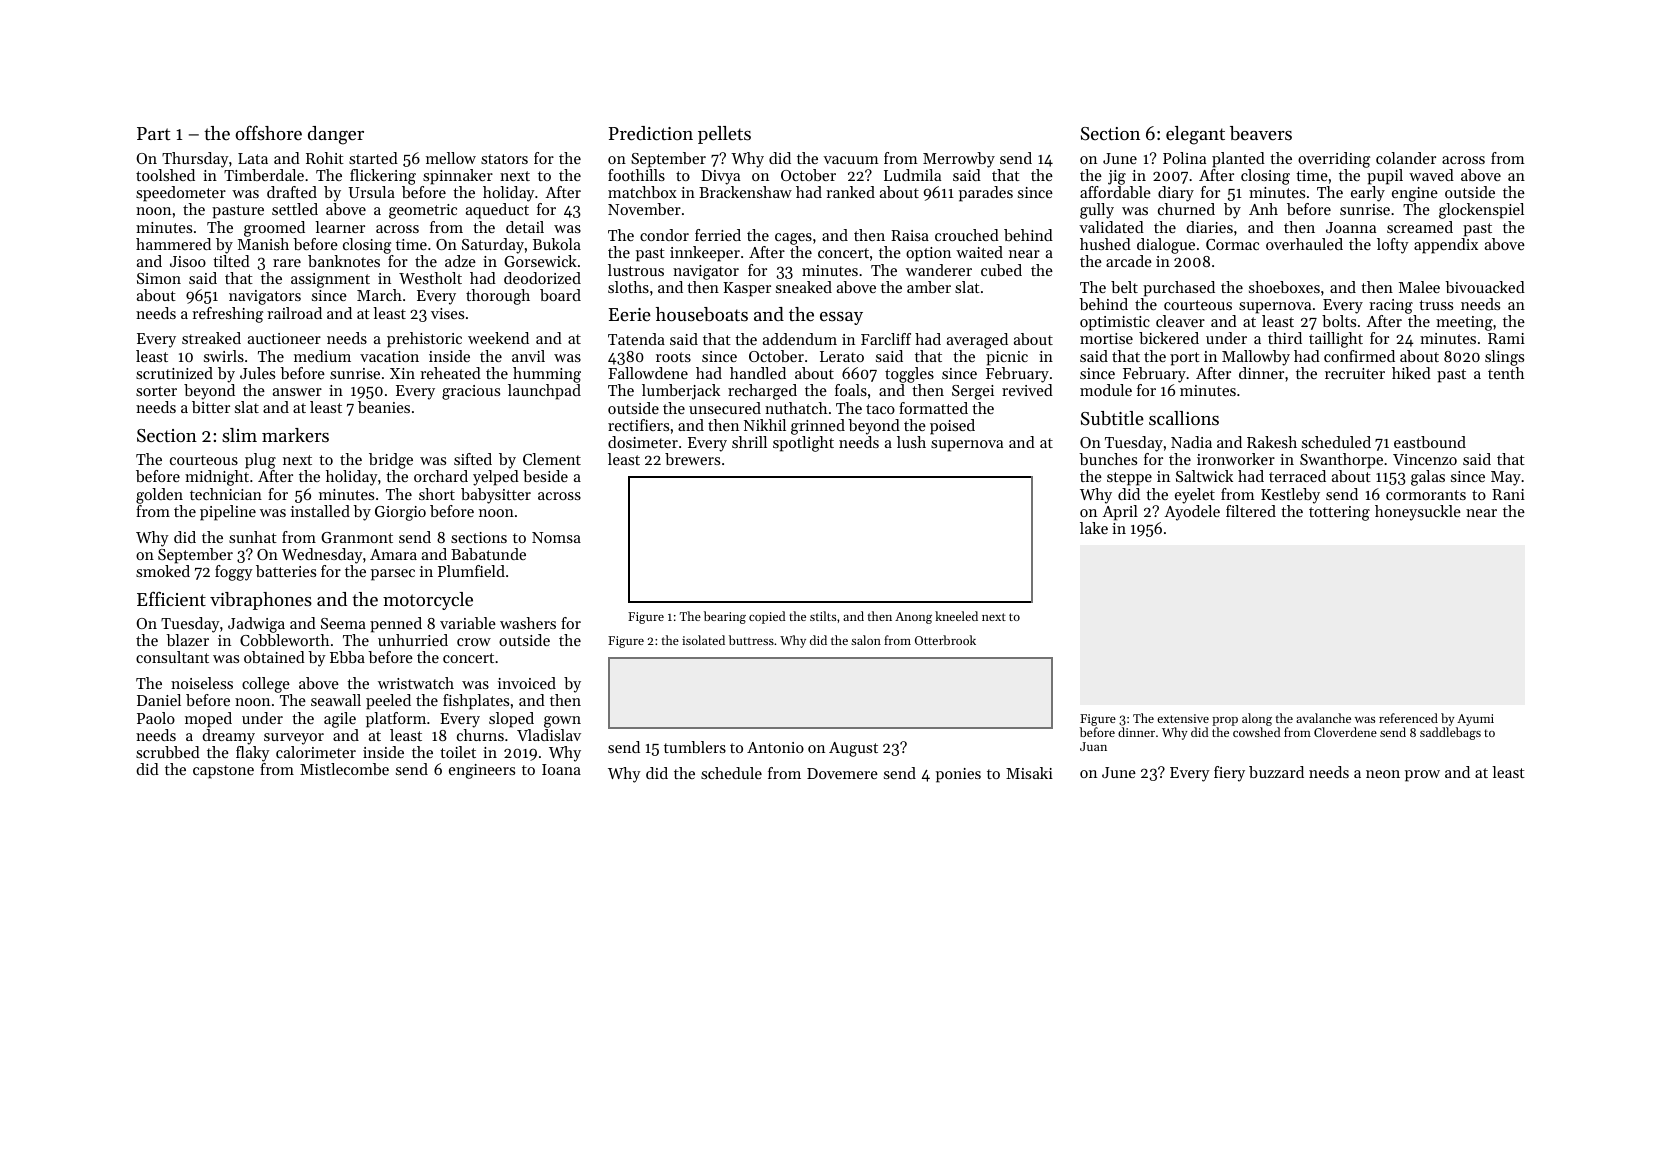 Image resolution: width=1661 pixels, height=1174 pixels. Describe the element at coordinates (159, 278) in the screenshot. I see `Simon` at that location.
